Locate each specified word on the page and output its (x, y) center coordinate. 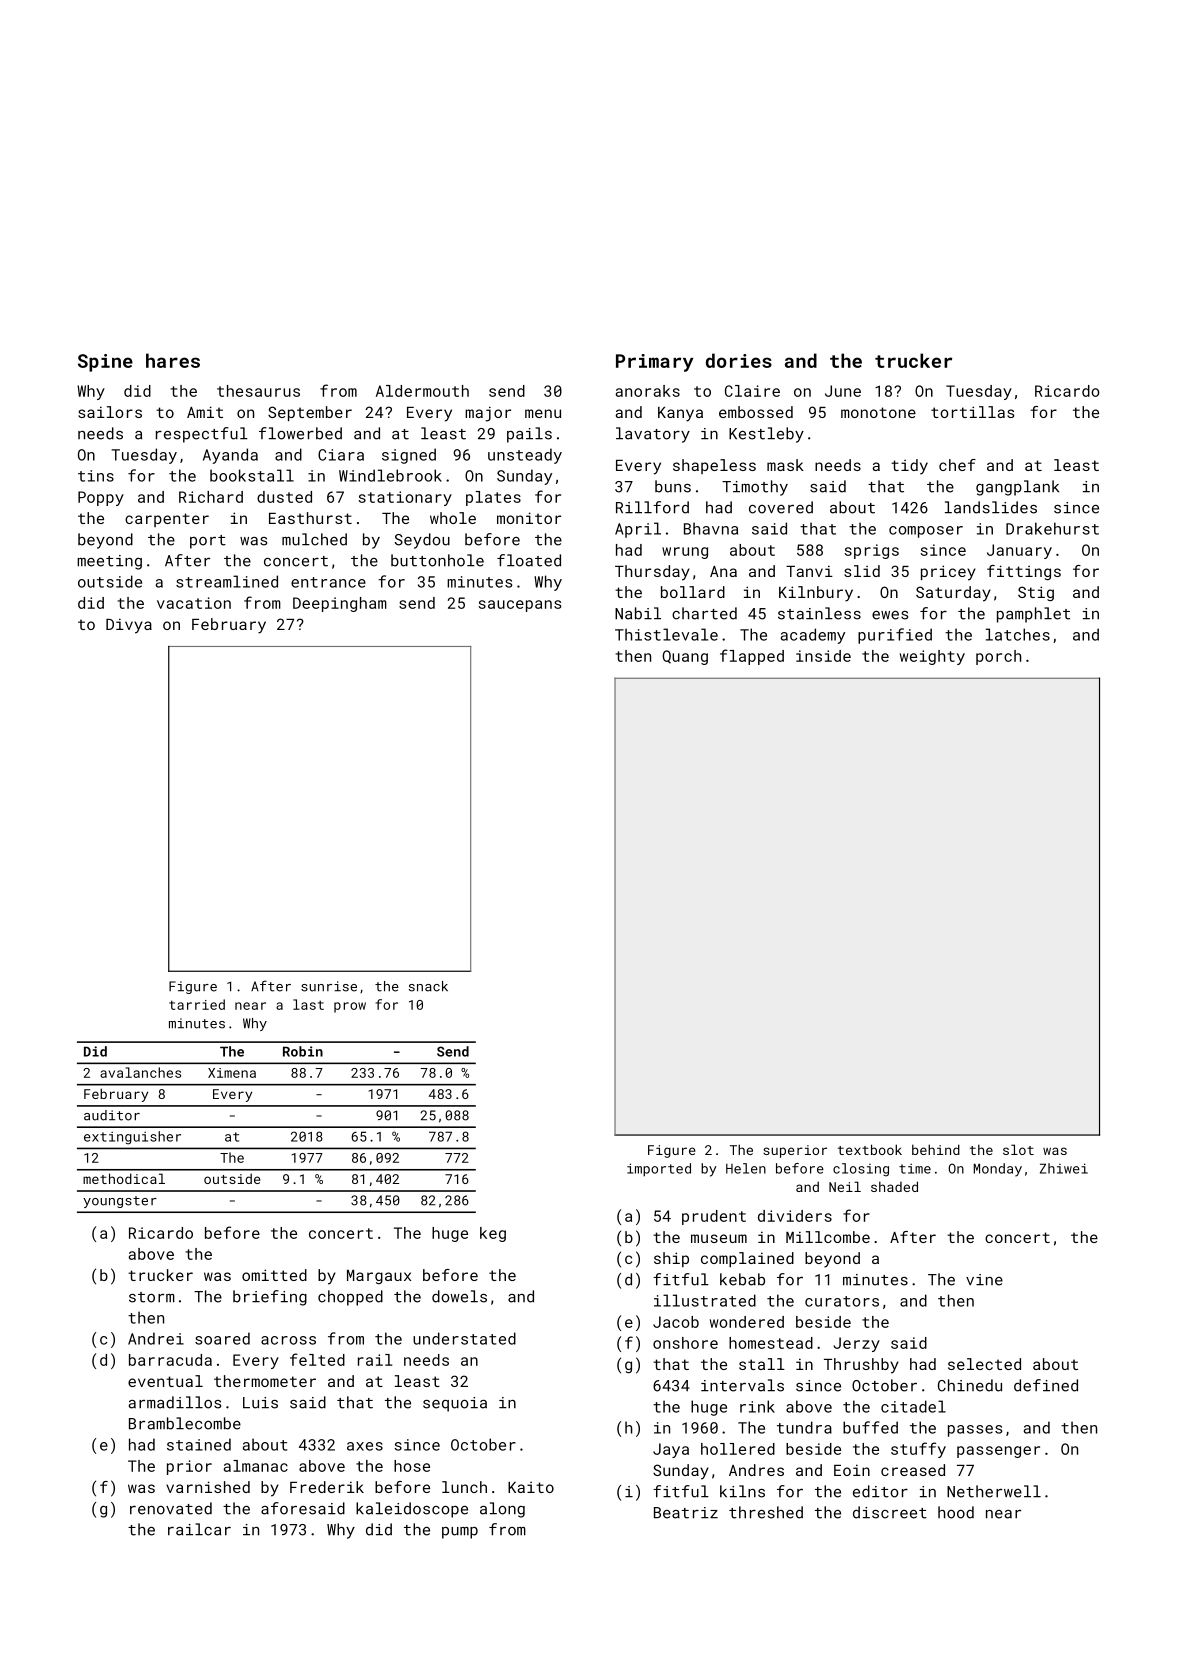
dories (739, 360)
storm (152, 1297)
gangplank (1017, 488)
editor (880, 1491)
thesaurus (258, 391)
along (502, 1510)
